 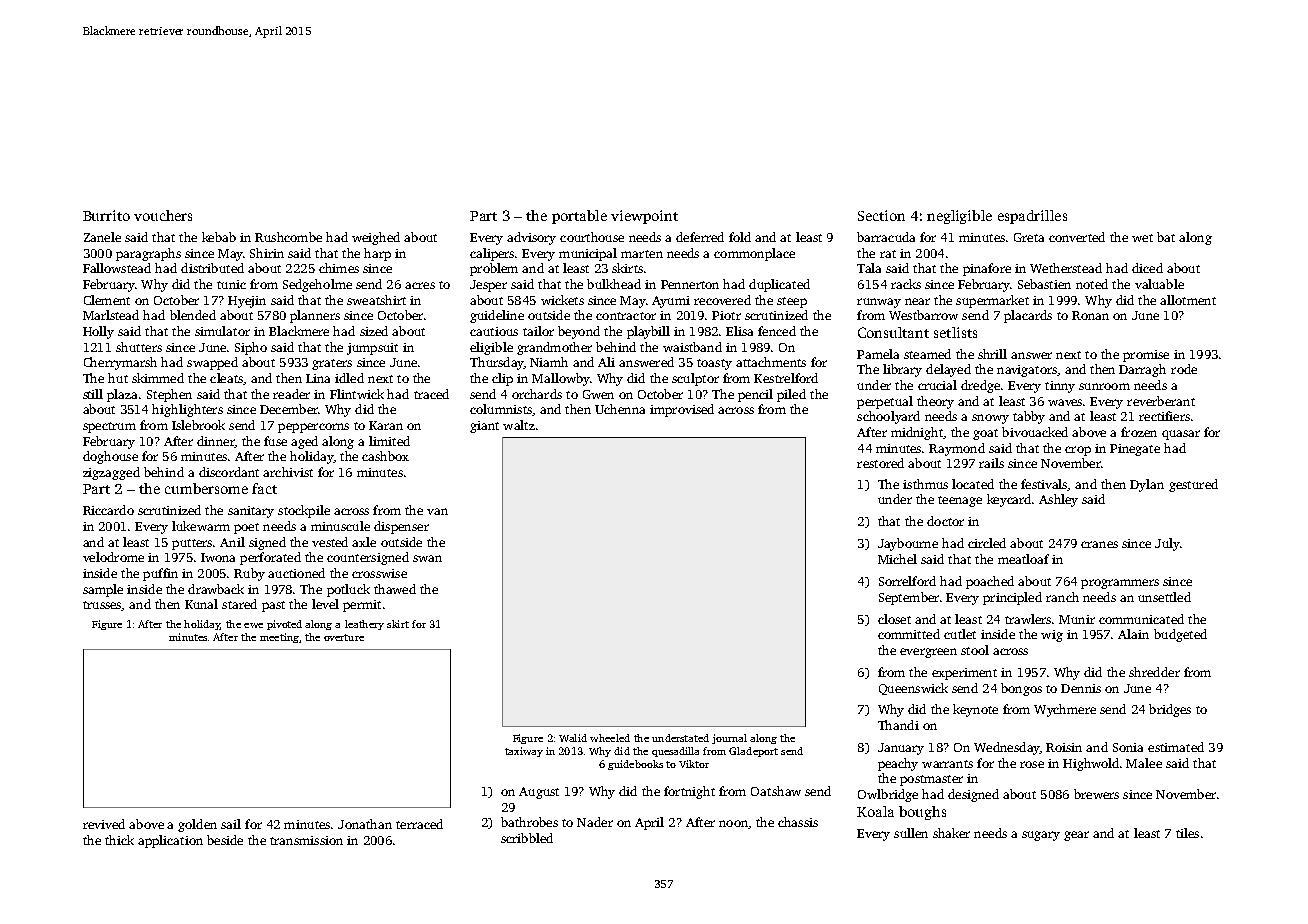 What do you see at coordinates (106, 215) in the image?
I see `Burrito` at bounding box center [106, 215].
